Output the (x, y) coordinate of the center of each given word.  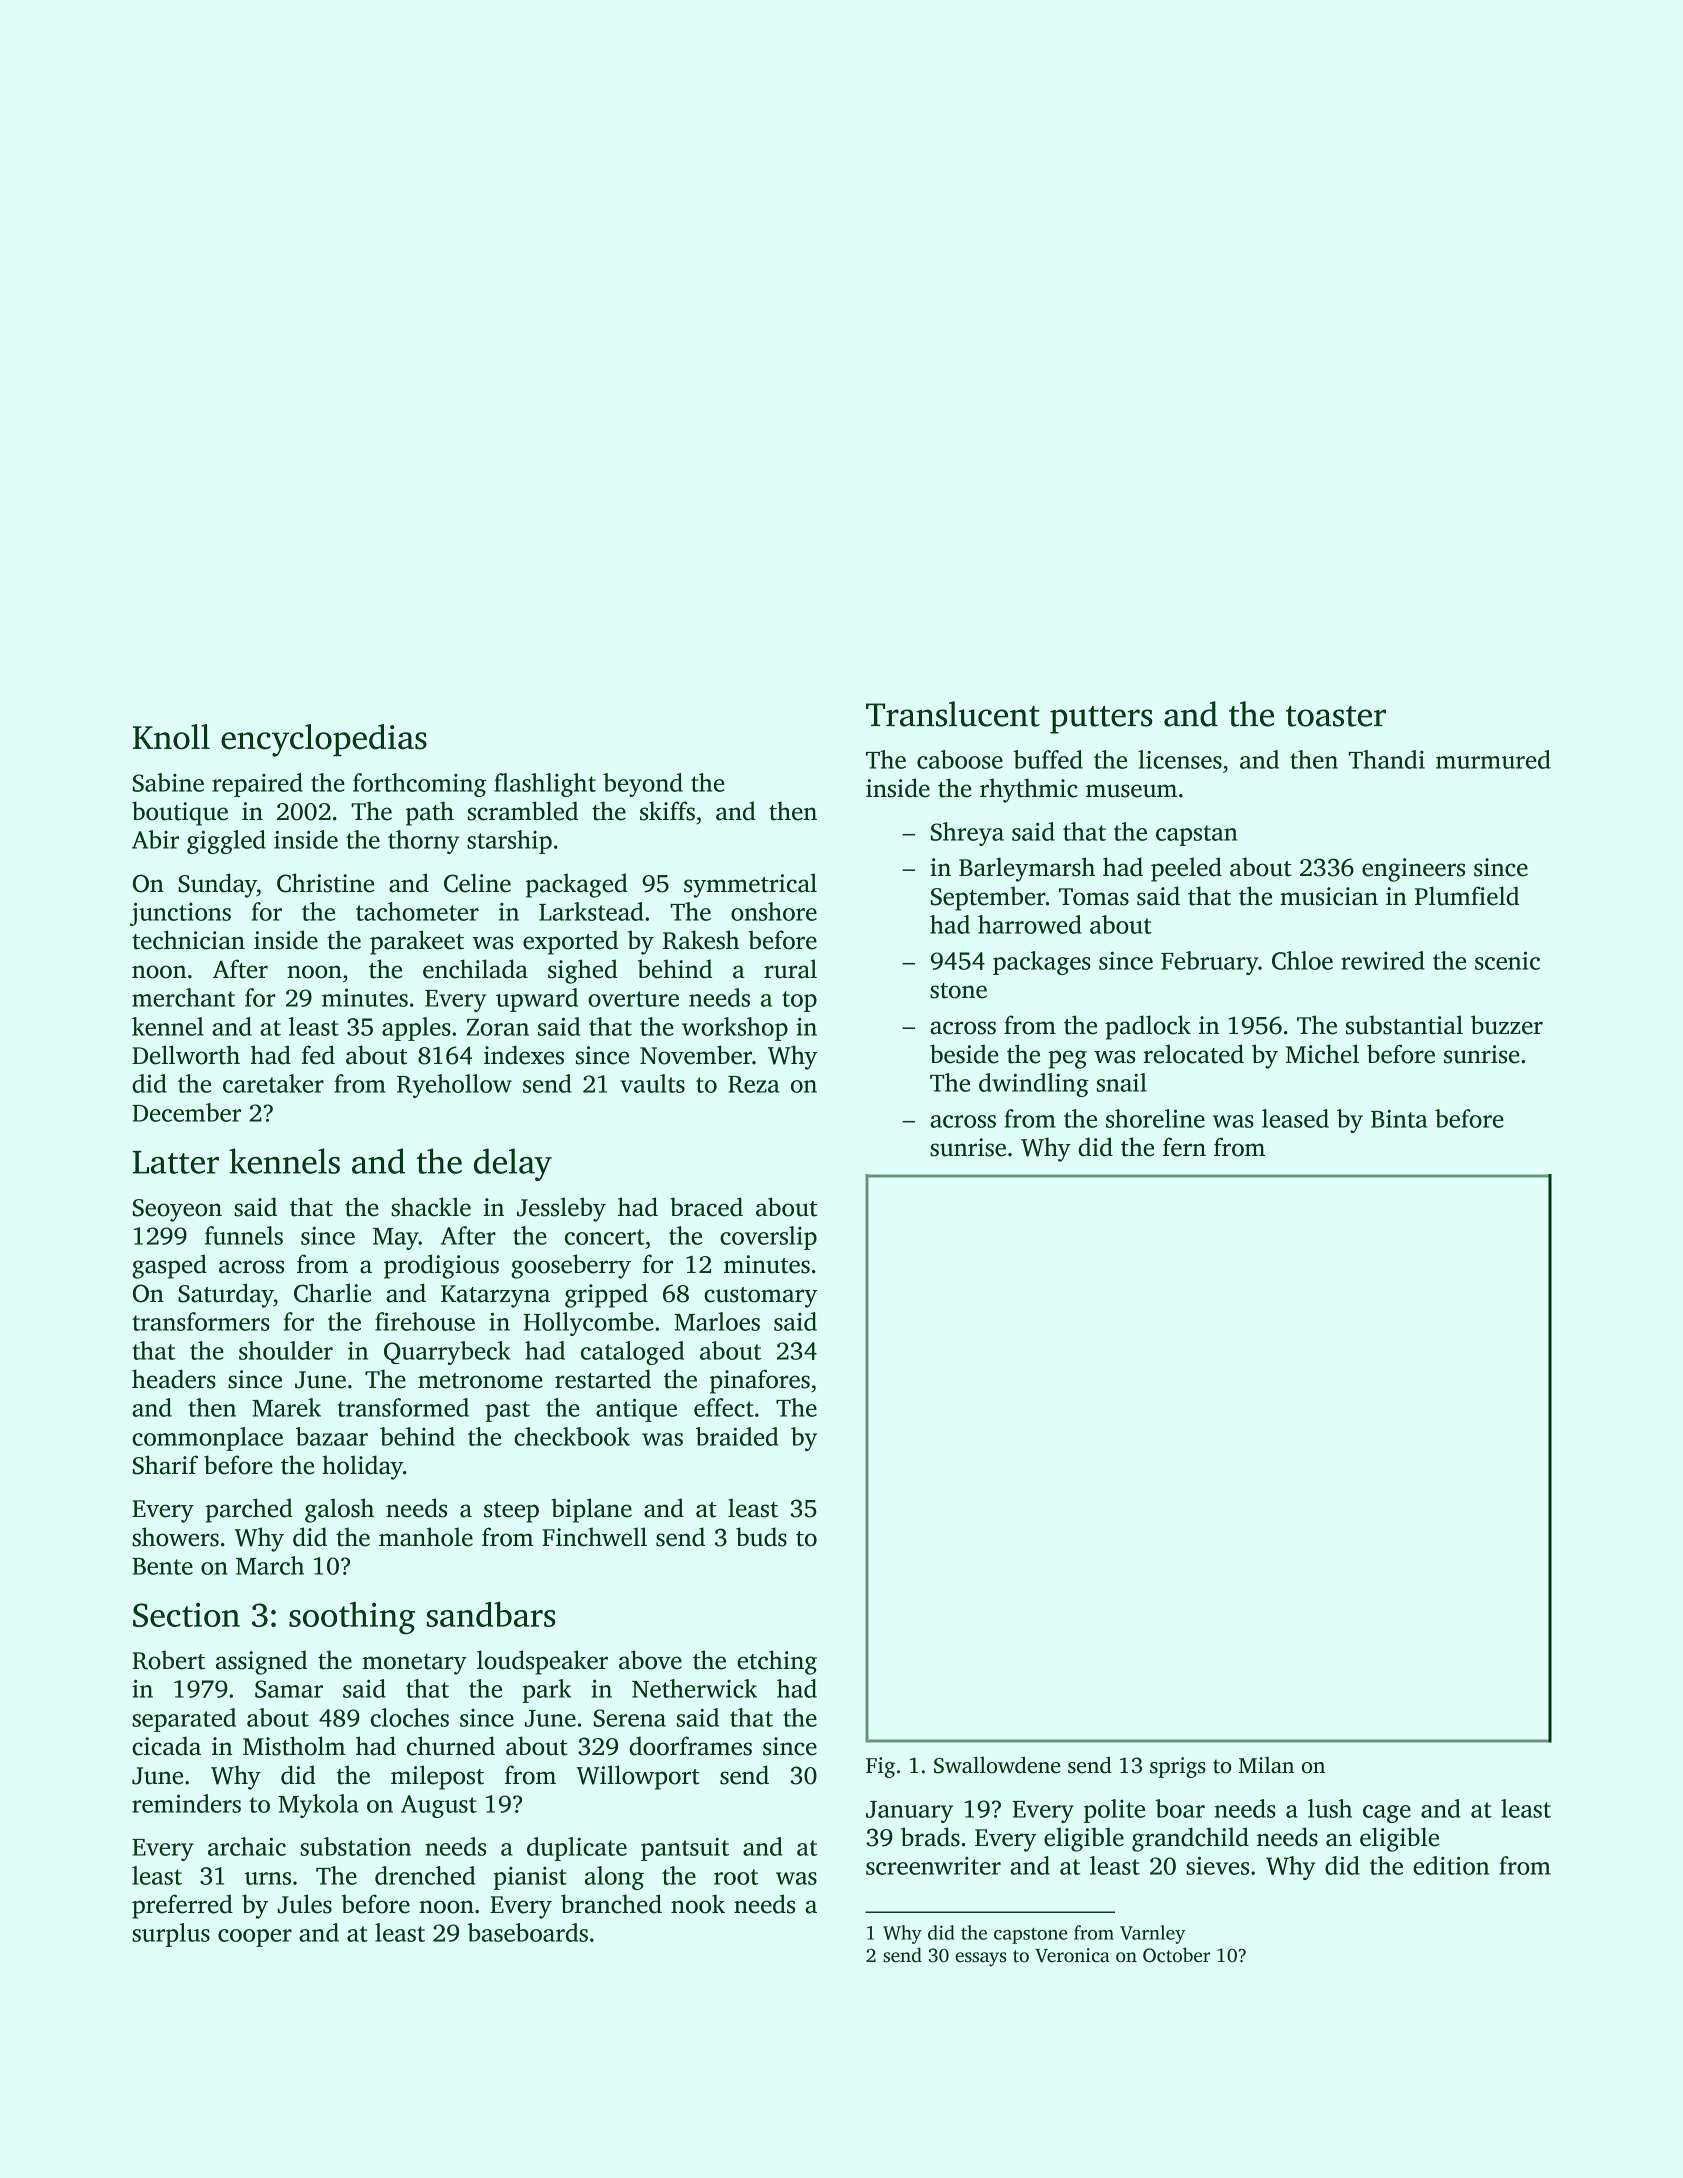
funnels (244, 1235)
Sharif (165, 1465)
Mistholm (294, 1746)
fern (1184, 1147)
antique (636, 1410)
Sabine (168, 782)
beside (964, 1054)
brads (930, 1837)
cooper (255, 1938)
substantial (1404, 1025)
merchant (183, 997)
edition (1451, 1865)
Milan (1266, 1765)
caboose (960, 759)
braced (706, 1207)
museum (1131, 791)
